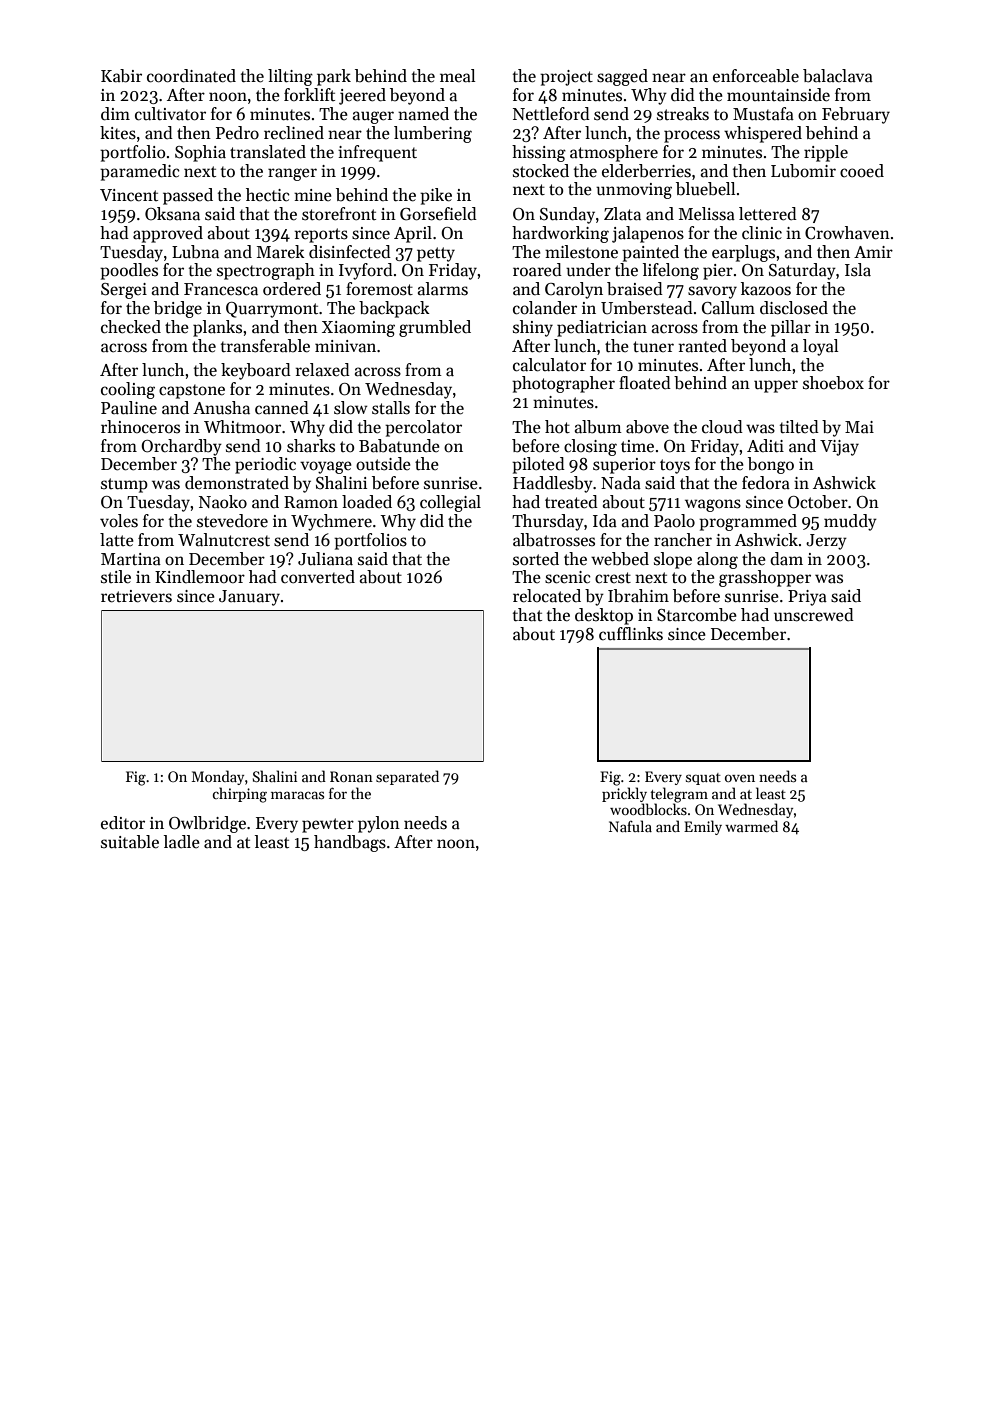 The height and width of the page is (1415, 996). I want to click on February, so click(856, 115).
